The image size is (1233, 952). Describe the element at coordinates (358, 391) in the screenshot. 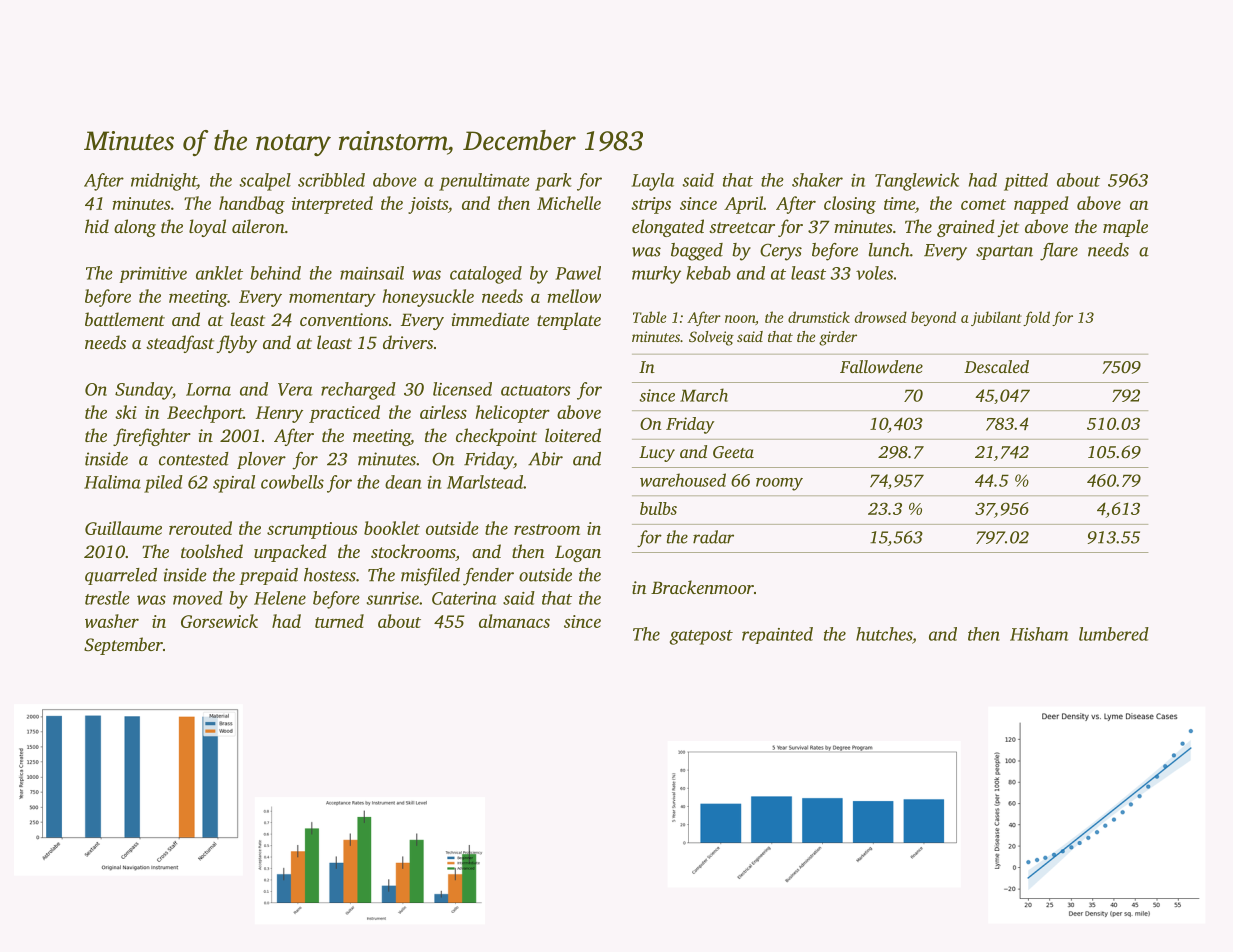

I see `recharged` at that location.
